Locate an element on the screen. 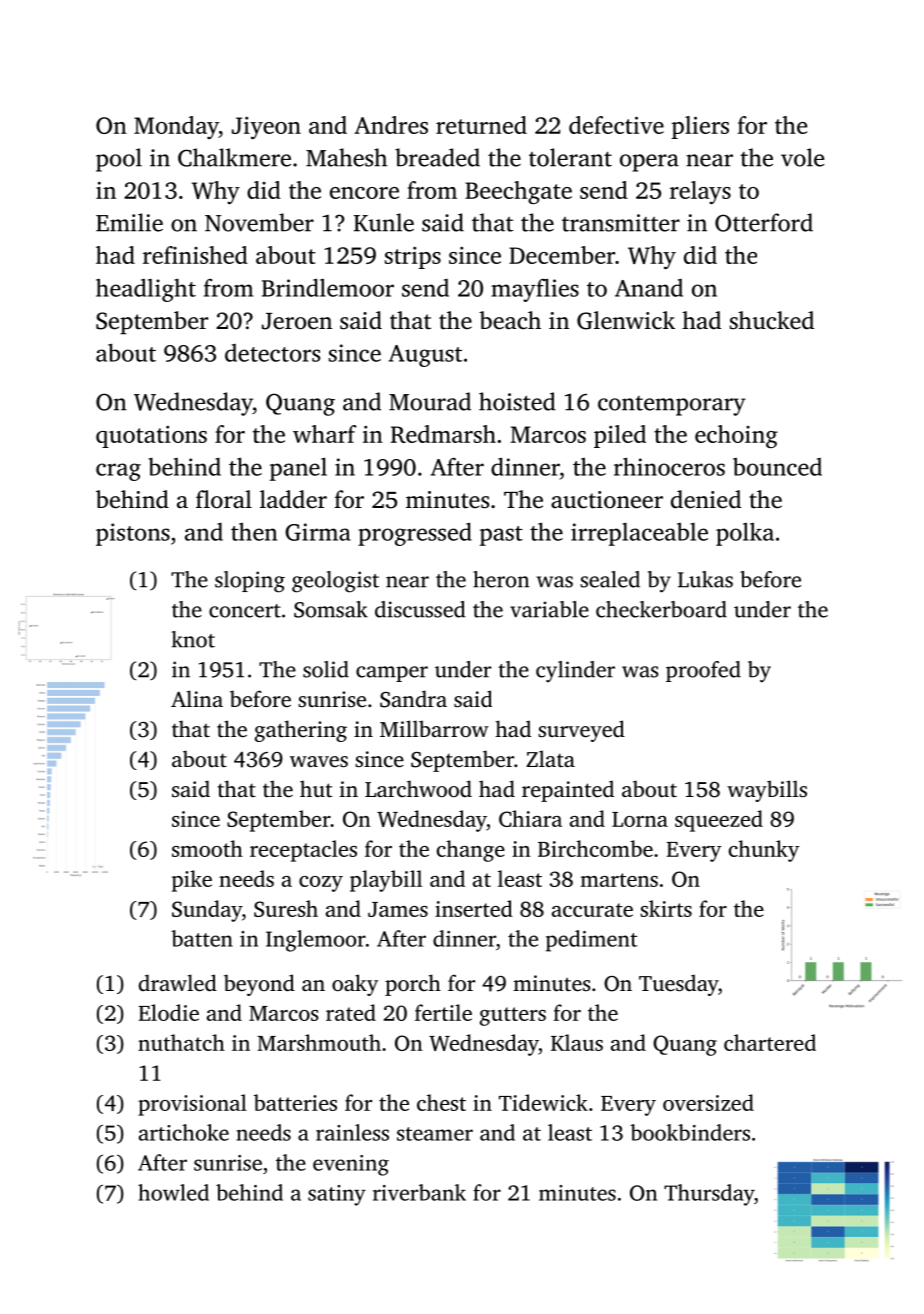  Jiyeon is located at coordinates (266, 128).
